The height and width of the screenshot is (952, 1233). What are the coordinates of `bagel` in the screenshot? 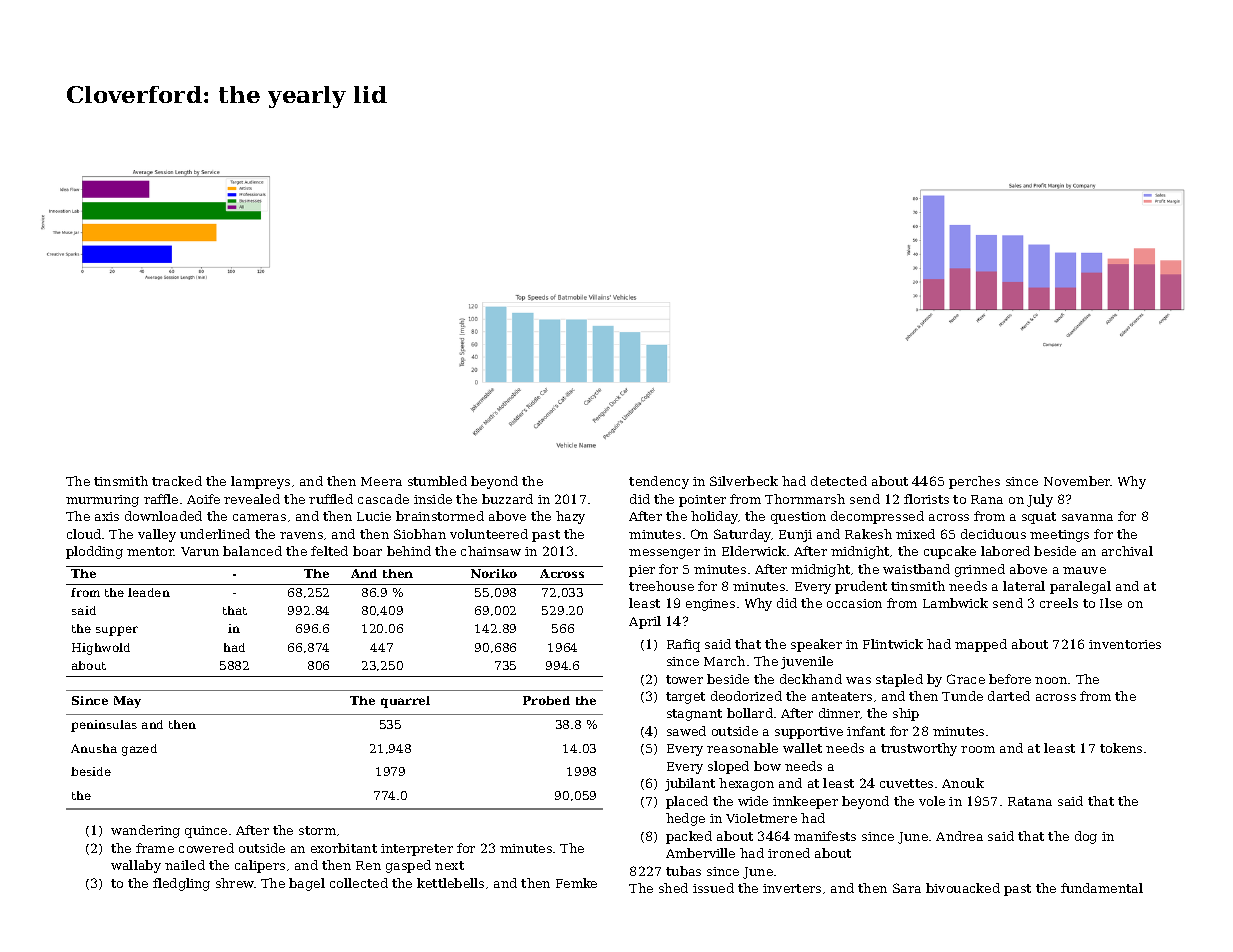 It's located at (307, 884).
